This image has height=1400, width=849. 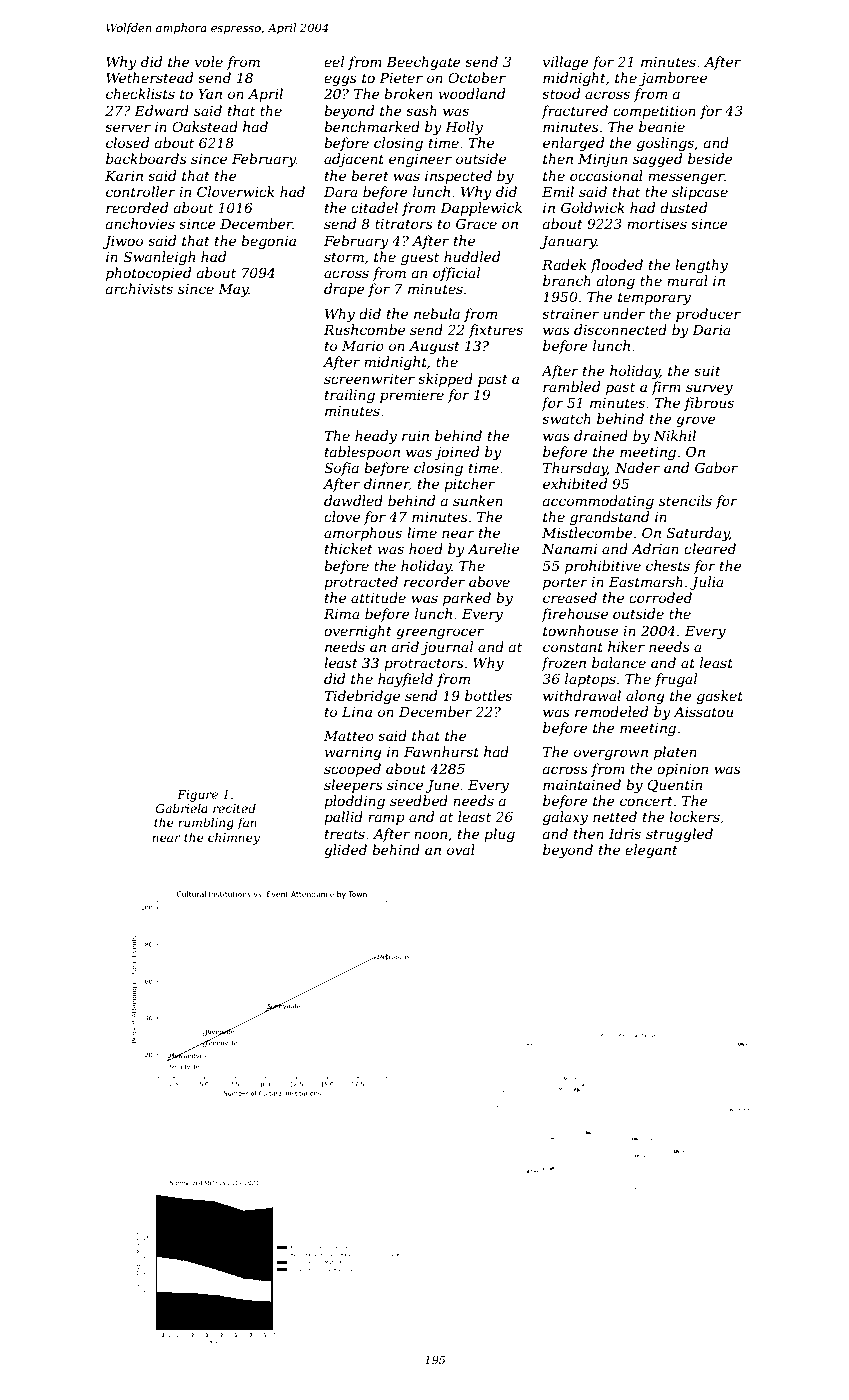 What do you see at coordinates (611, 711) in the image?
I see `remodeled` at bounding box center [611, 711].
